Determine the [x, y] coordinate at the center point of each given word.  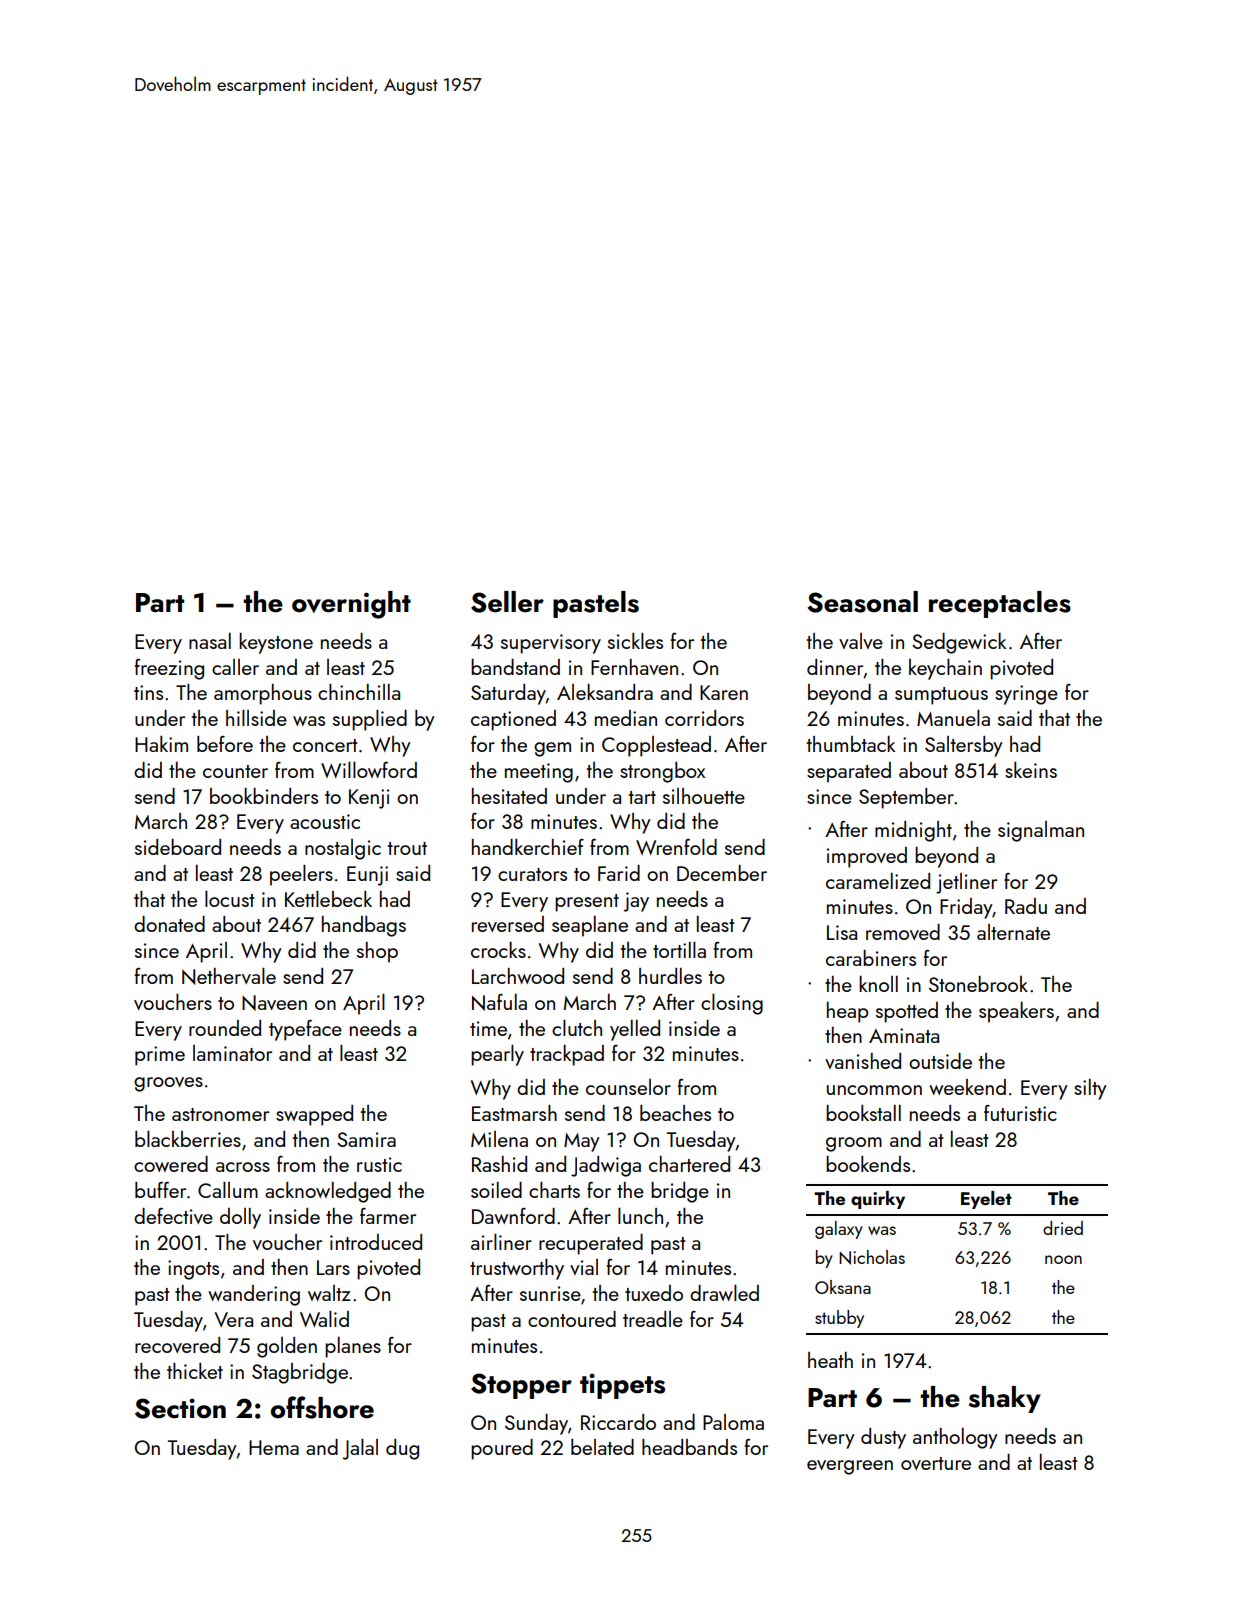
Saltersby [964, 746]
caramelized [878, 881]
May [582, 1142]
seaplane [590, 926]
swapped [314, 1115]
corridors [704, 718]
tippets [622, 1386]
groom [854, 1144]
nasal [210, 641]
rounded [225, 1028]
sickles [635, 641]
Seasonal [862, 602]
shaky [1005, 1399]
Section [180, 1408]
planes [353, 1347]
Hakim [161, 744]
